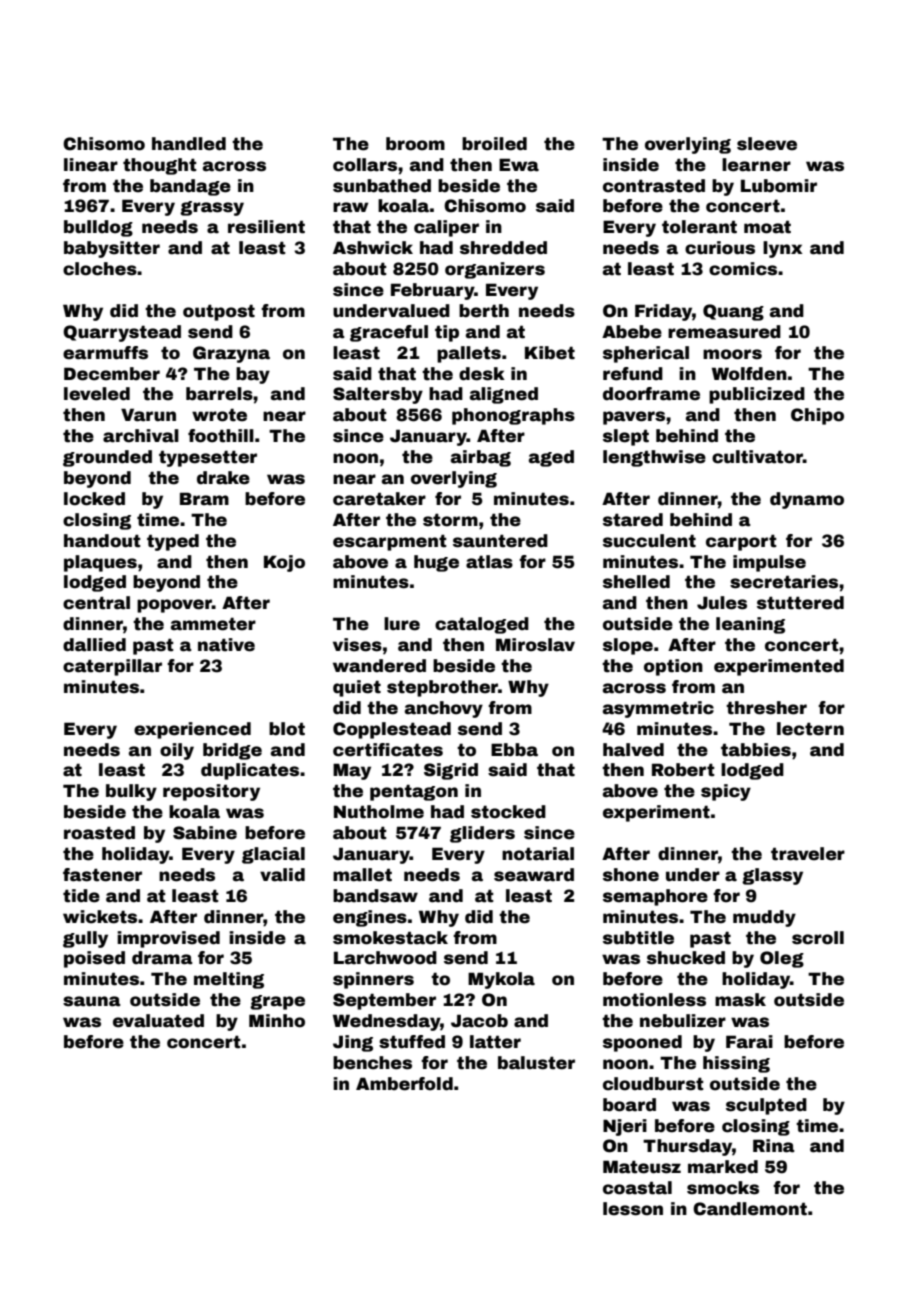  What do you see at coordinates (378, 395) in the image?
I see `Saltersby` at bounding box center [378, 395].
